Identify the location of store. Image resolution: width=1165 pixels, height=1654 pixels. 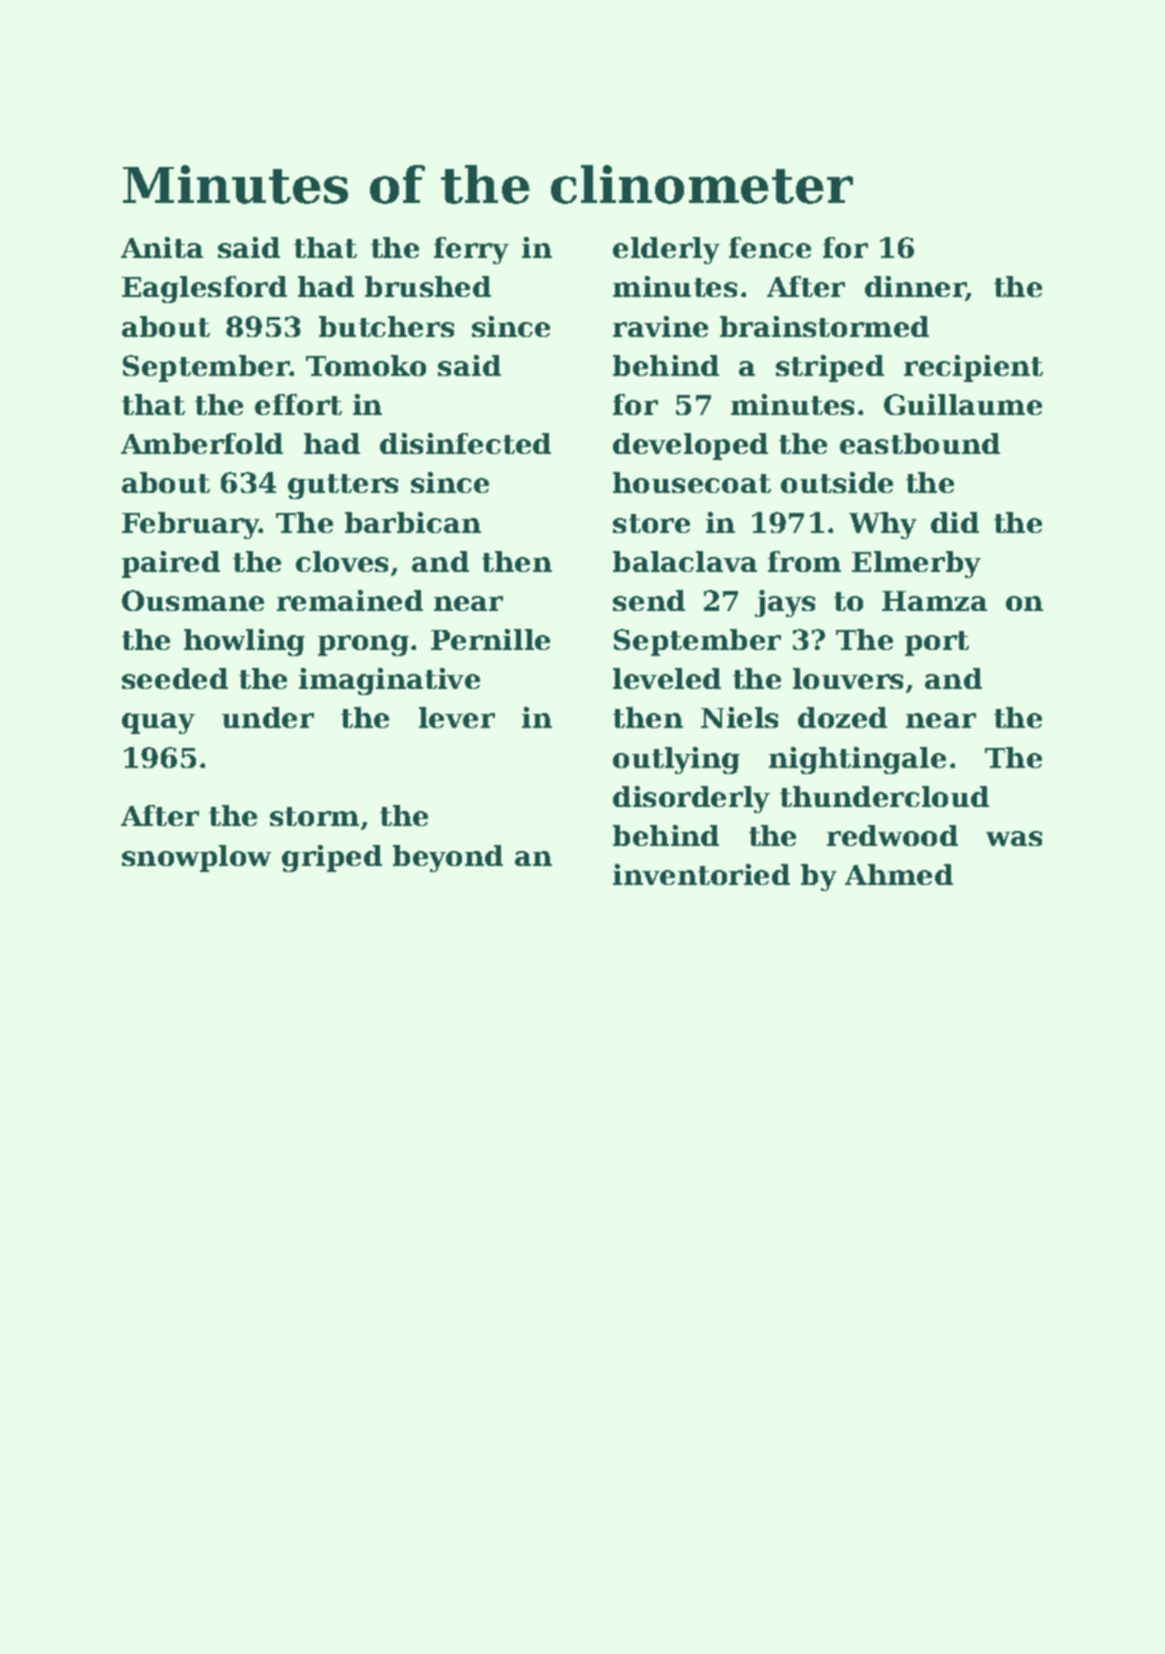
(651, 523).
